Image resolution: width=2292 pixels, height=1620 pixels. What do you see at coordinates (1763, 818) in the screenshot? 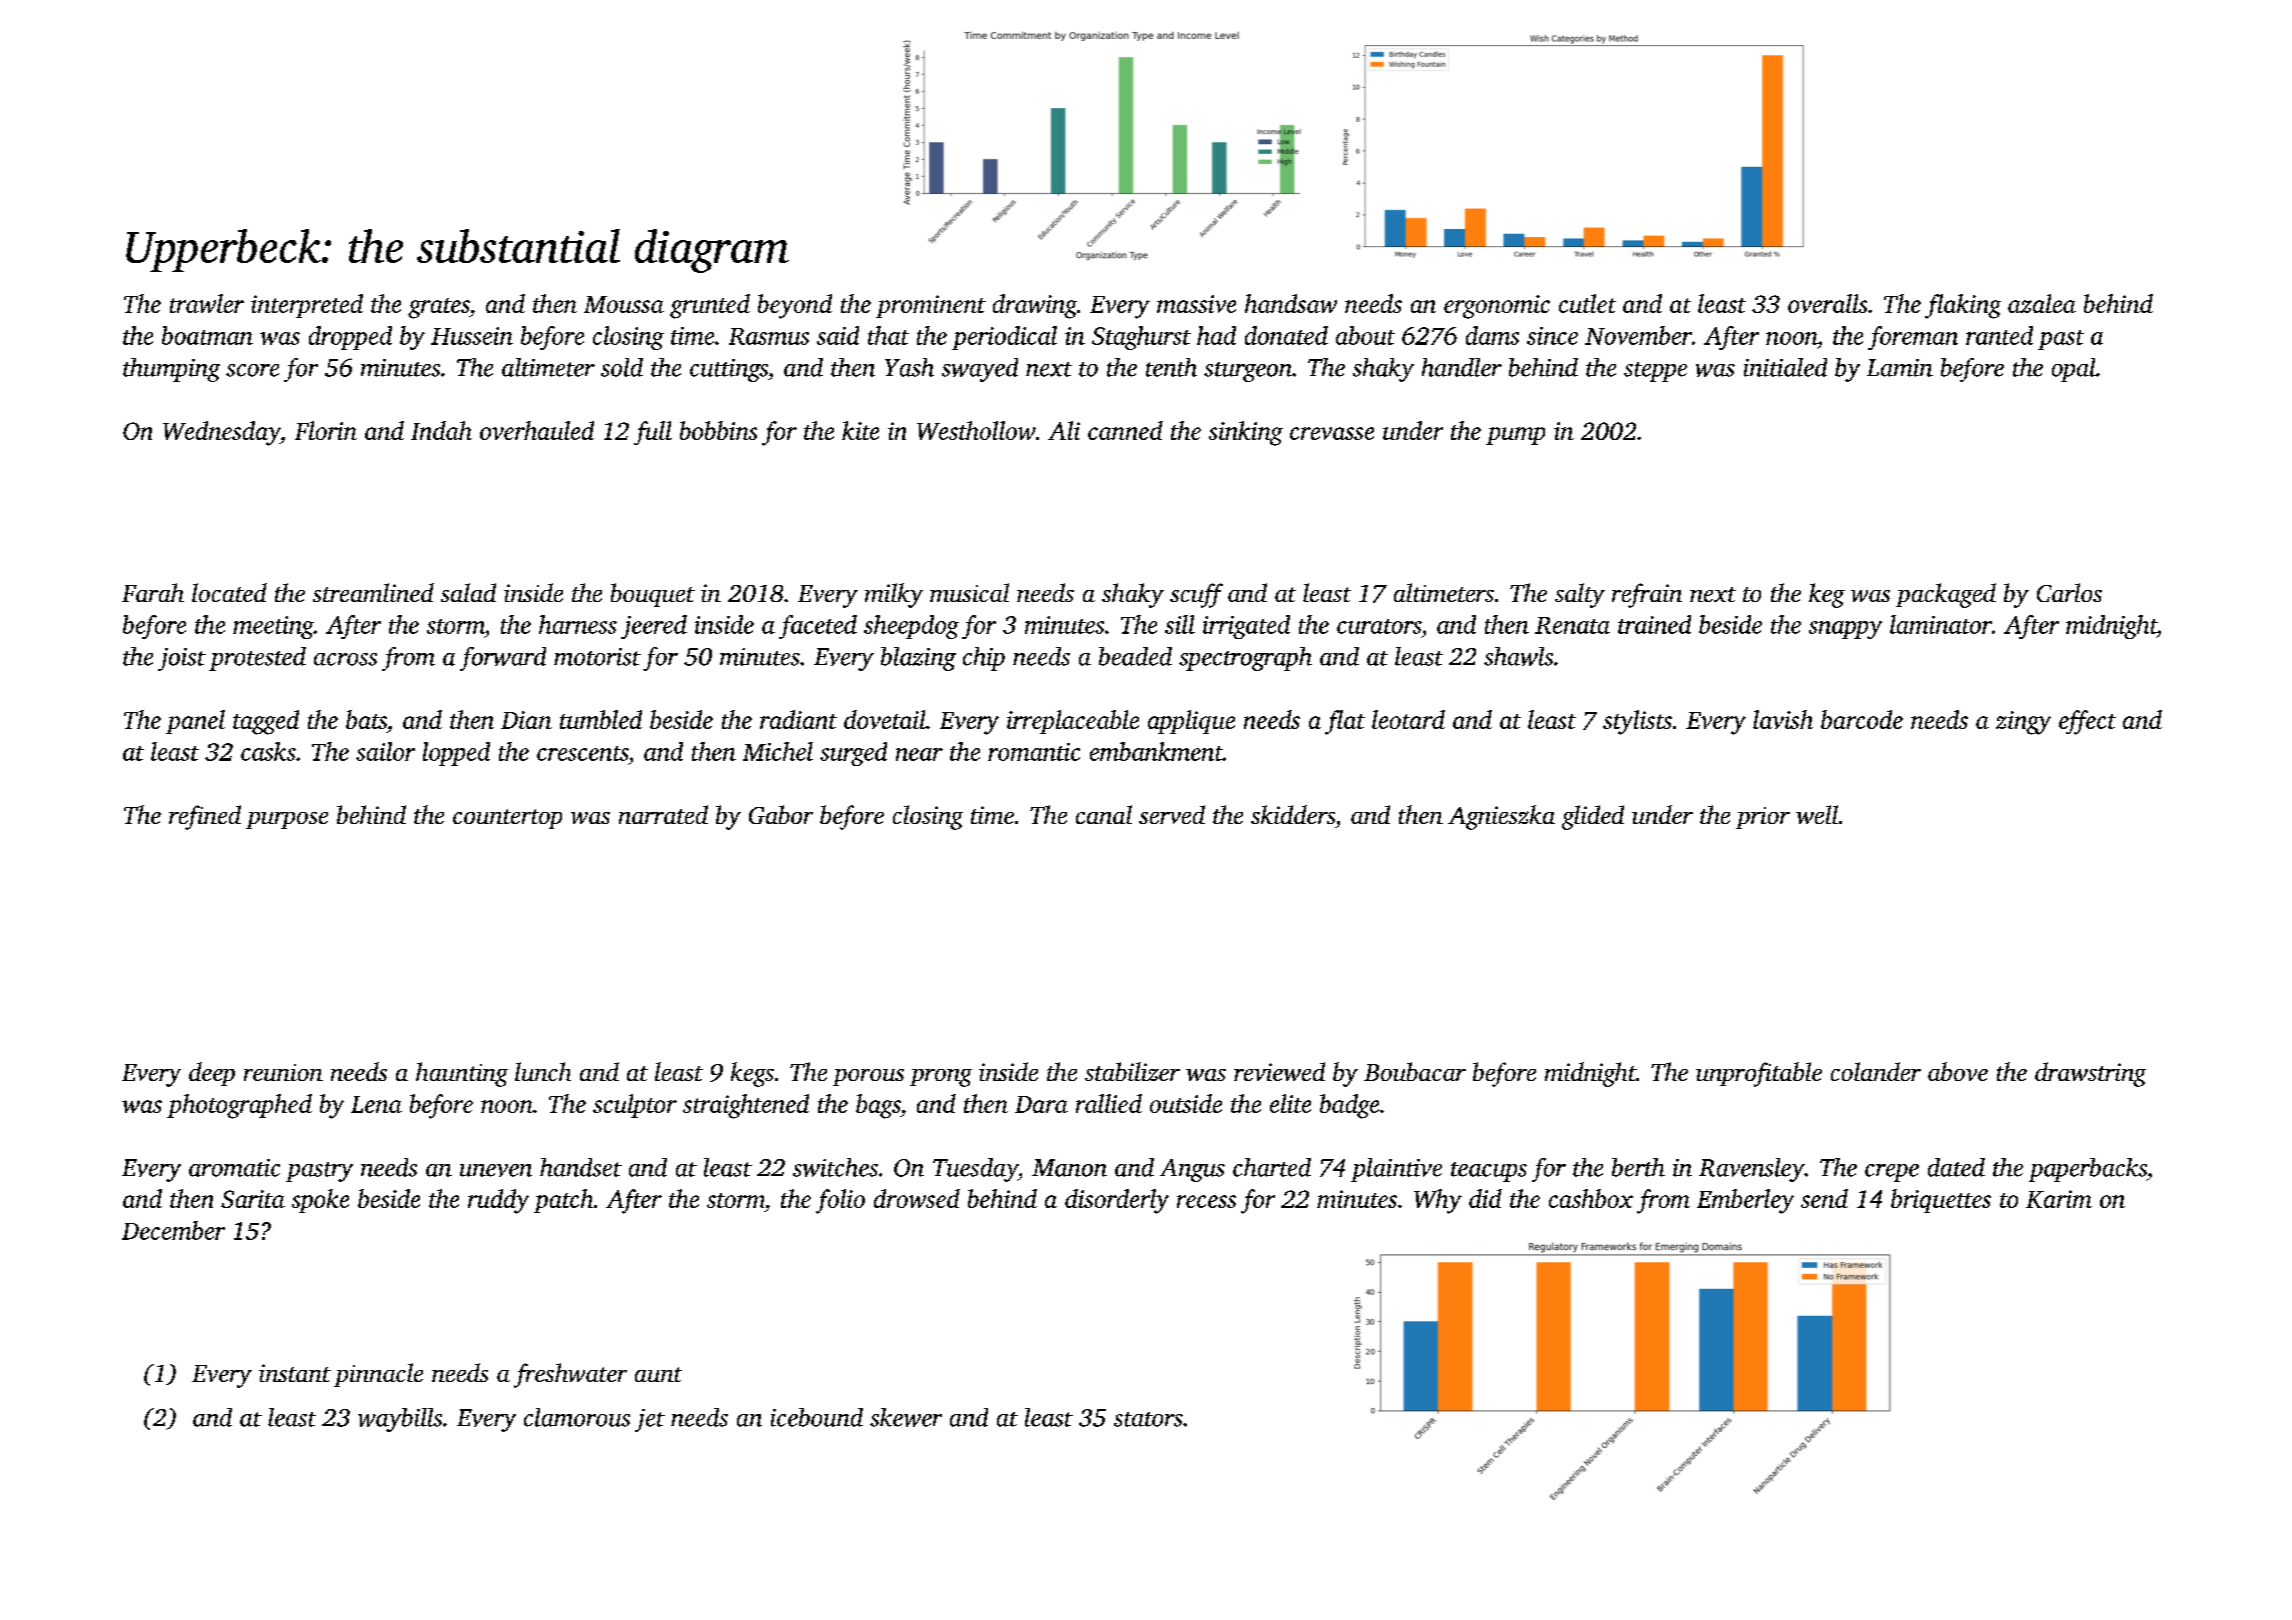
I see `prior` at bounding box center [1763, 818].
